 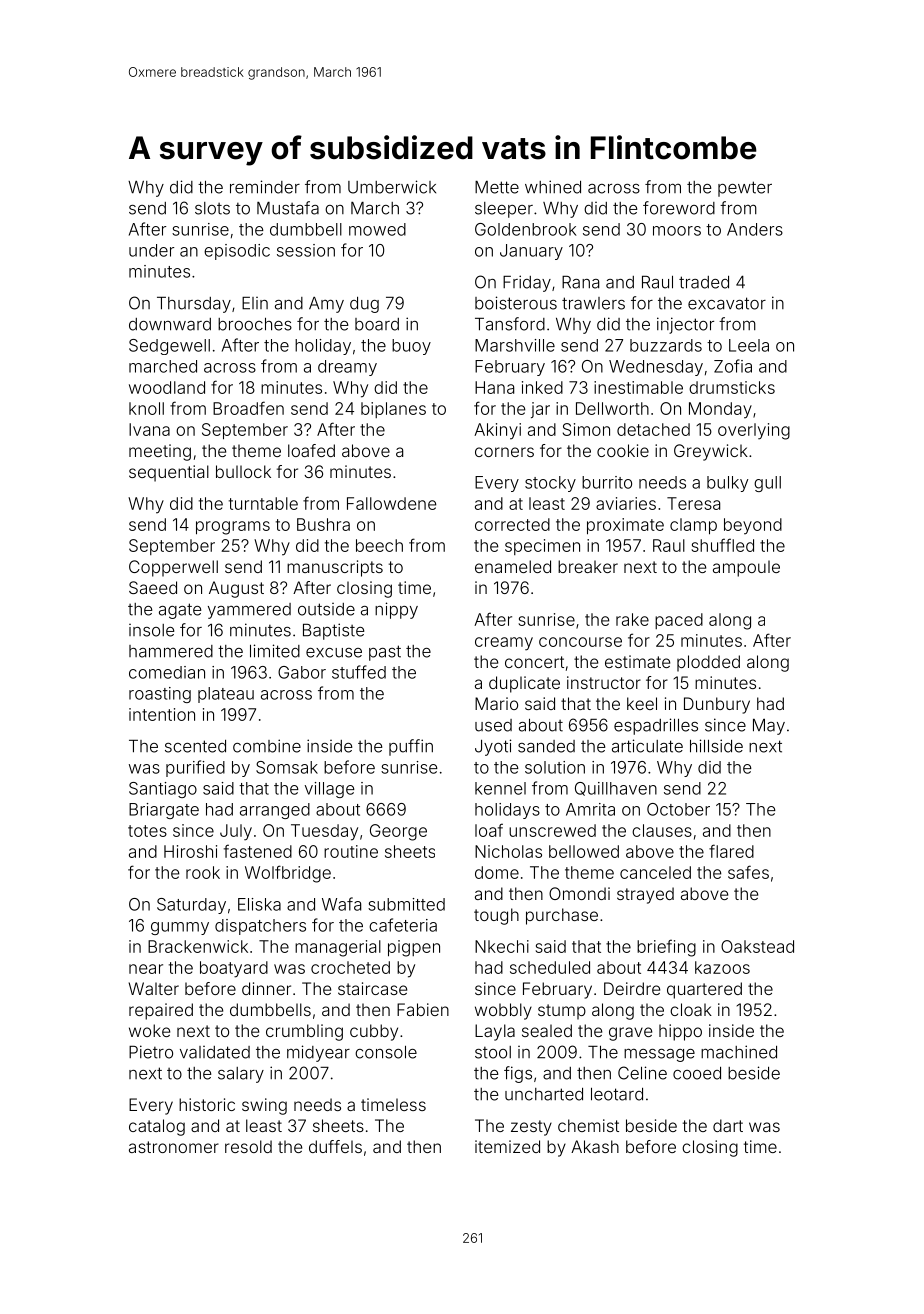 What do you see at coordinates (728, 1125) in the image?
I see `dart` at bounding box center [728, 1125].
